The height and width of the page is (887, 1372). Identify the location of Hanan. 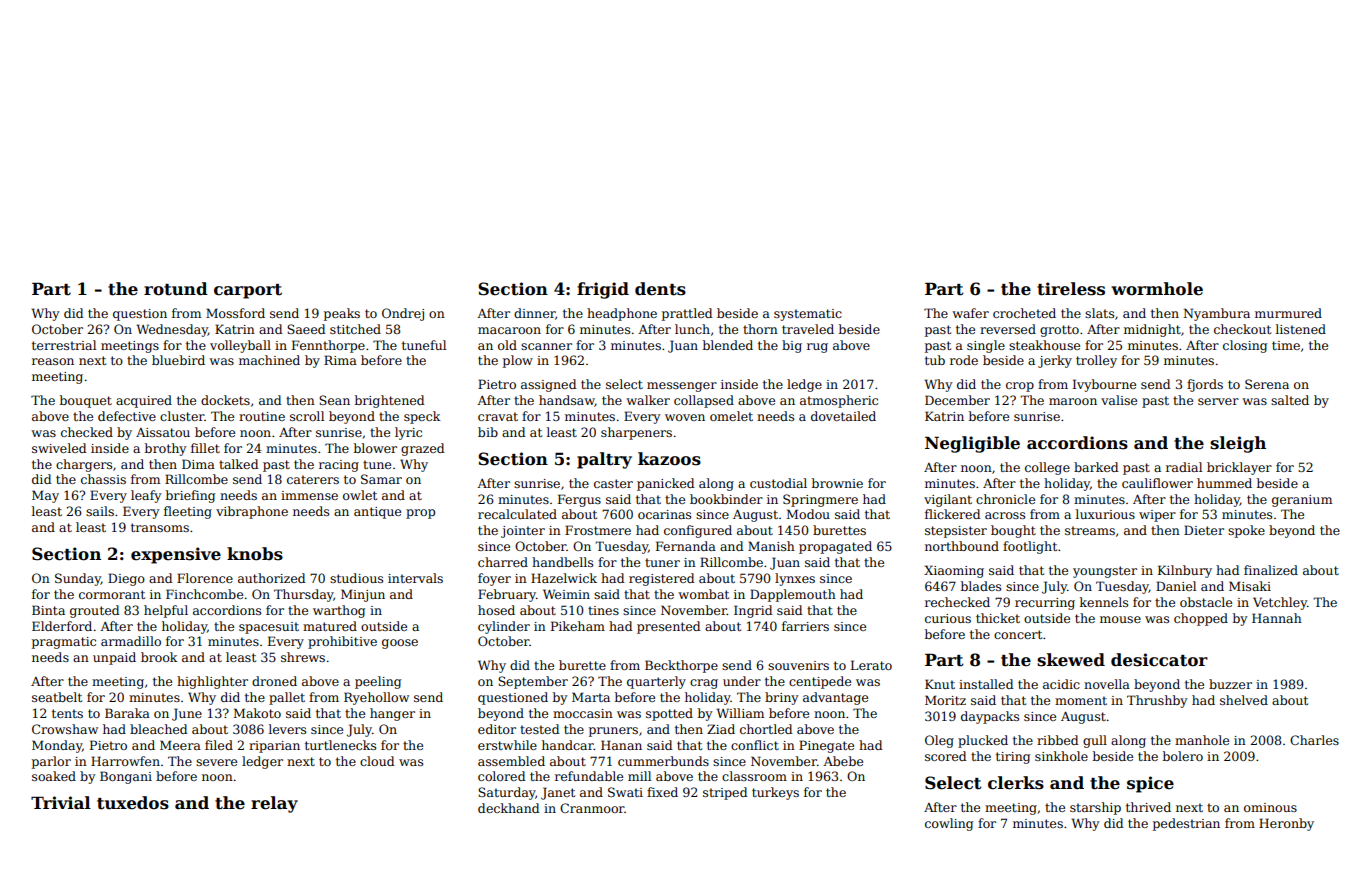
(621, 745).
